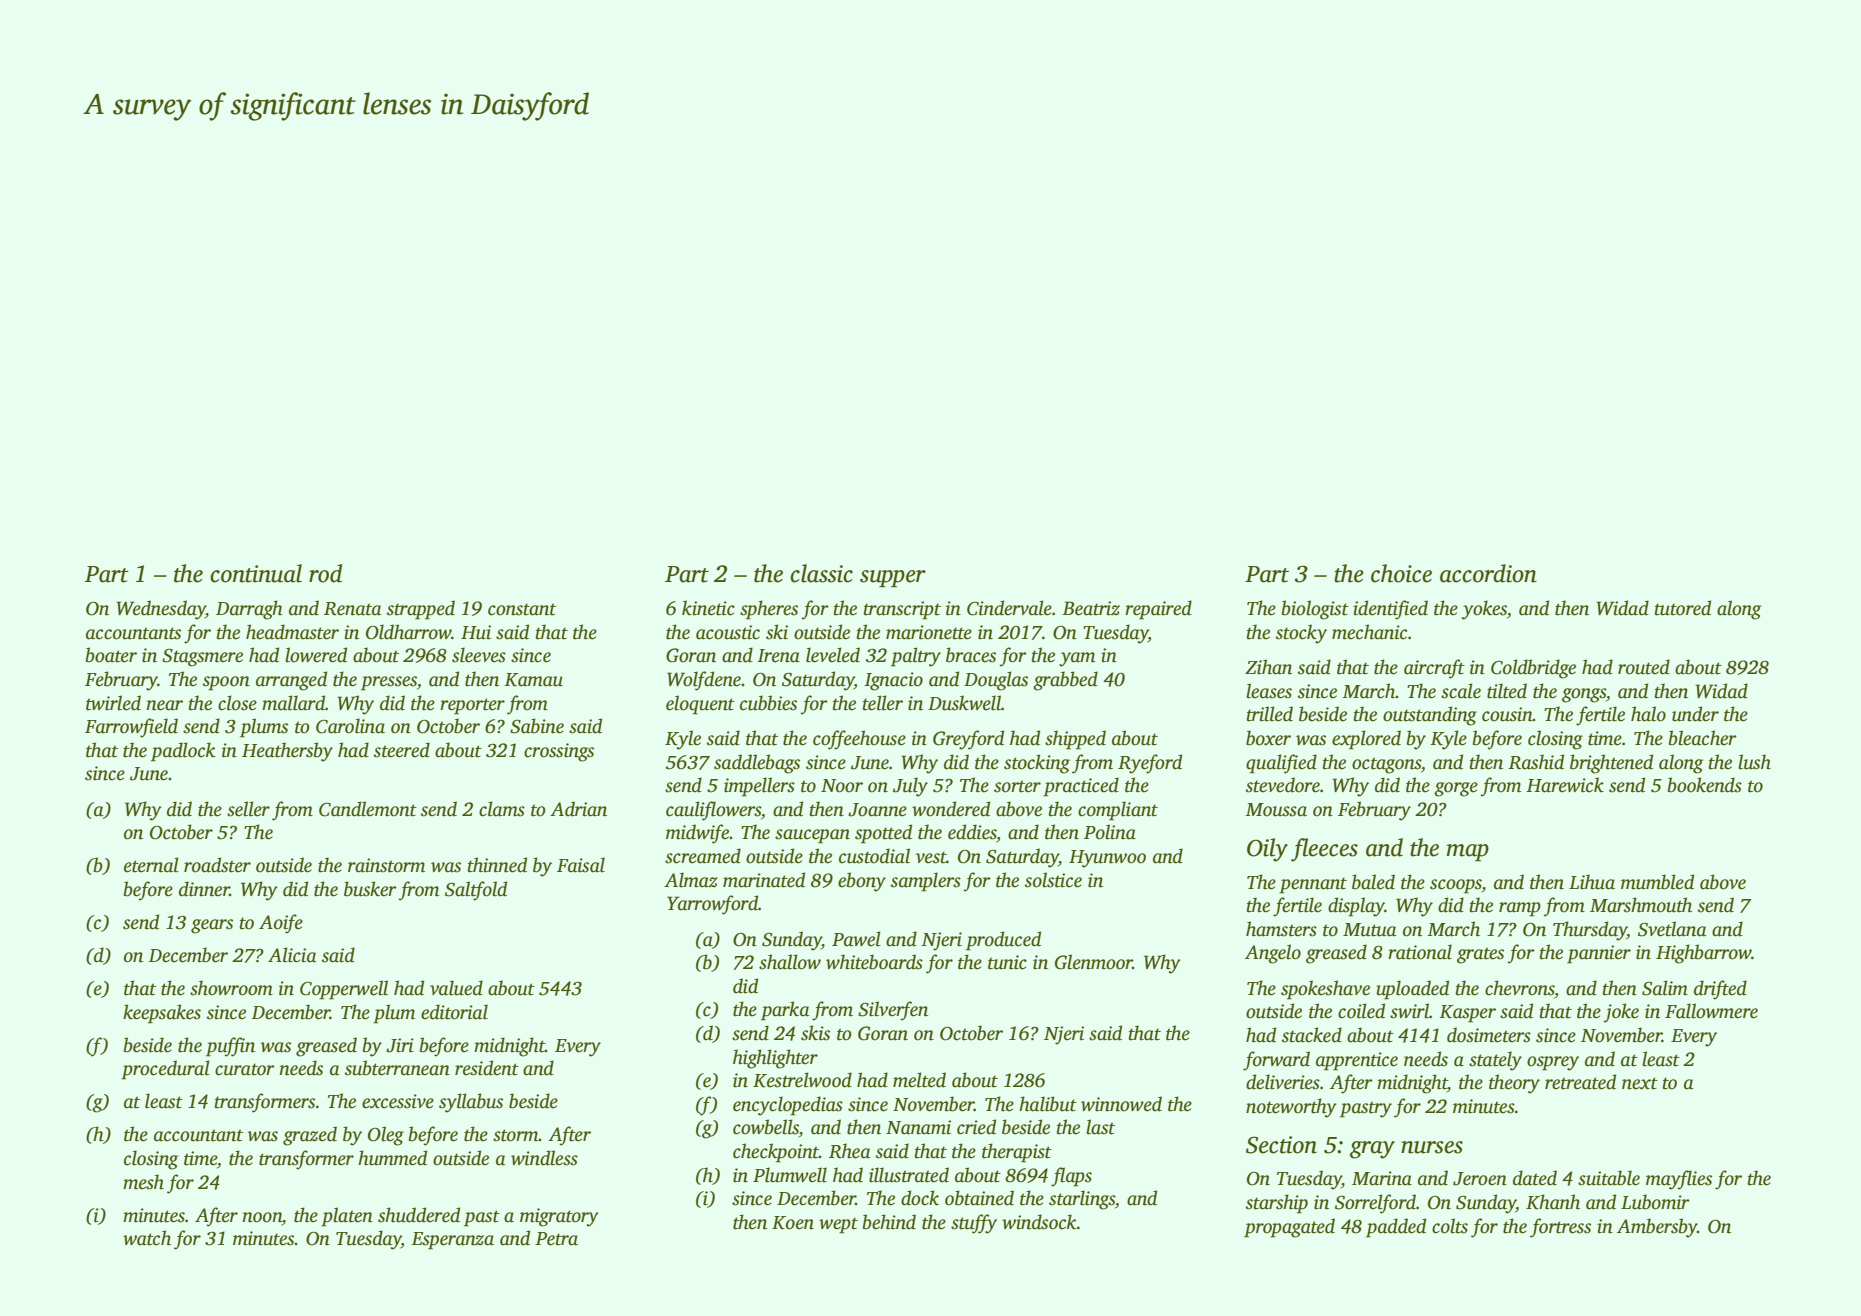 The height and width of the page is (1316, 1861). Describe the element at coordinates (1703, 954) in the page. I see `Highbarrow` at that location.
